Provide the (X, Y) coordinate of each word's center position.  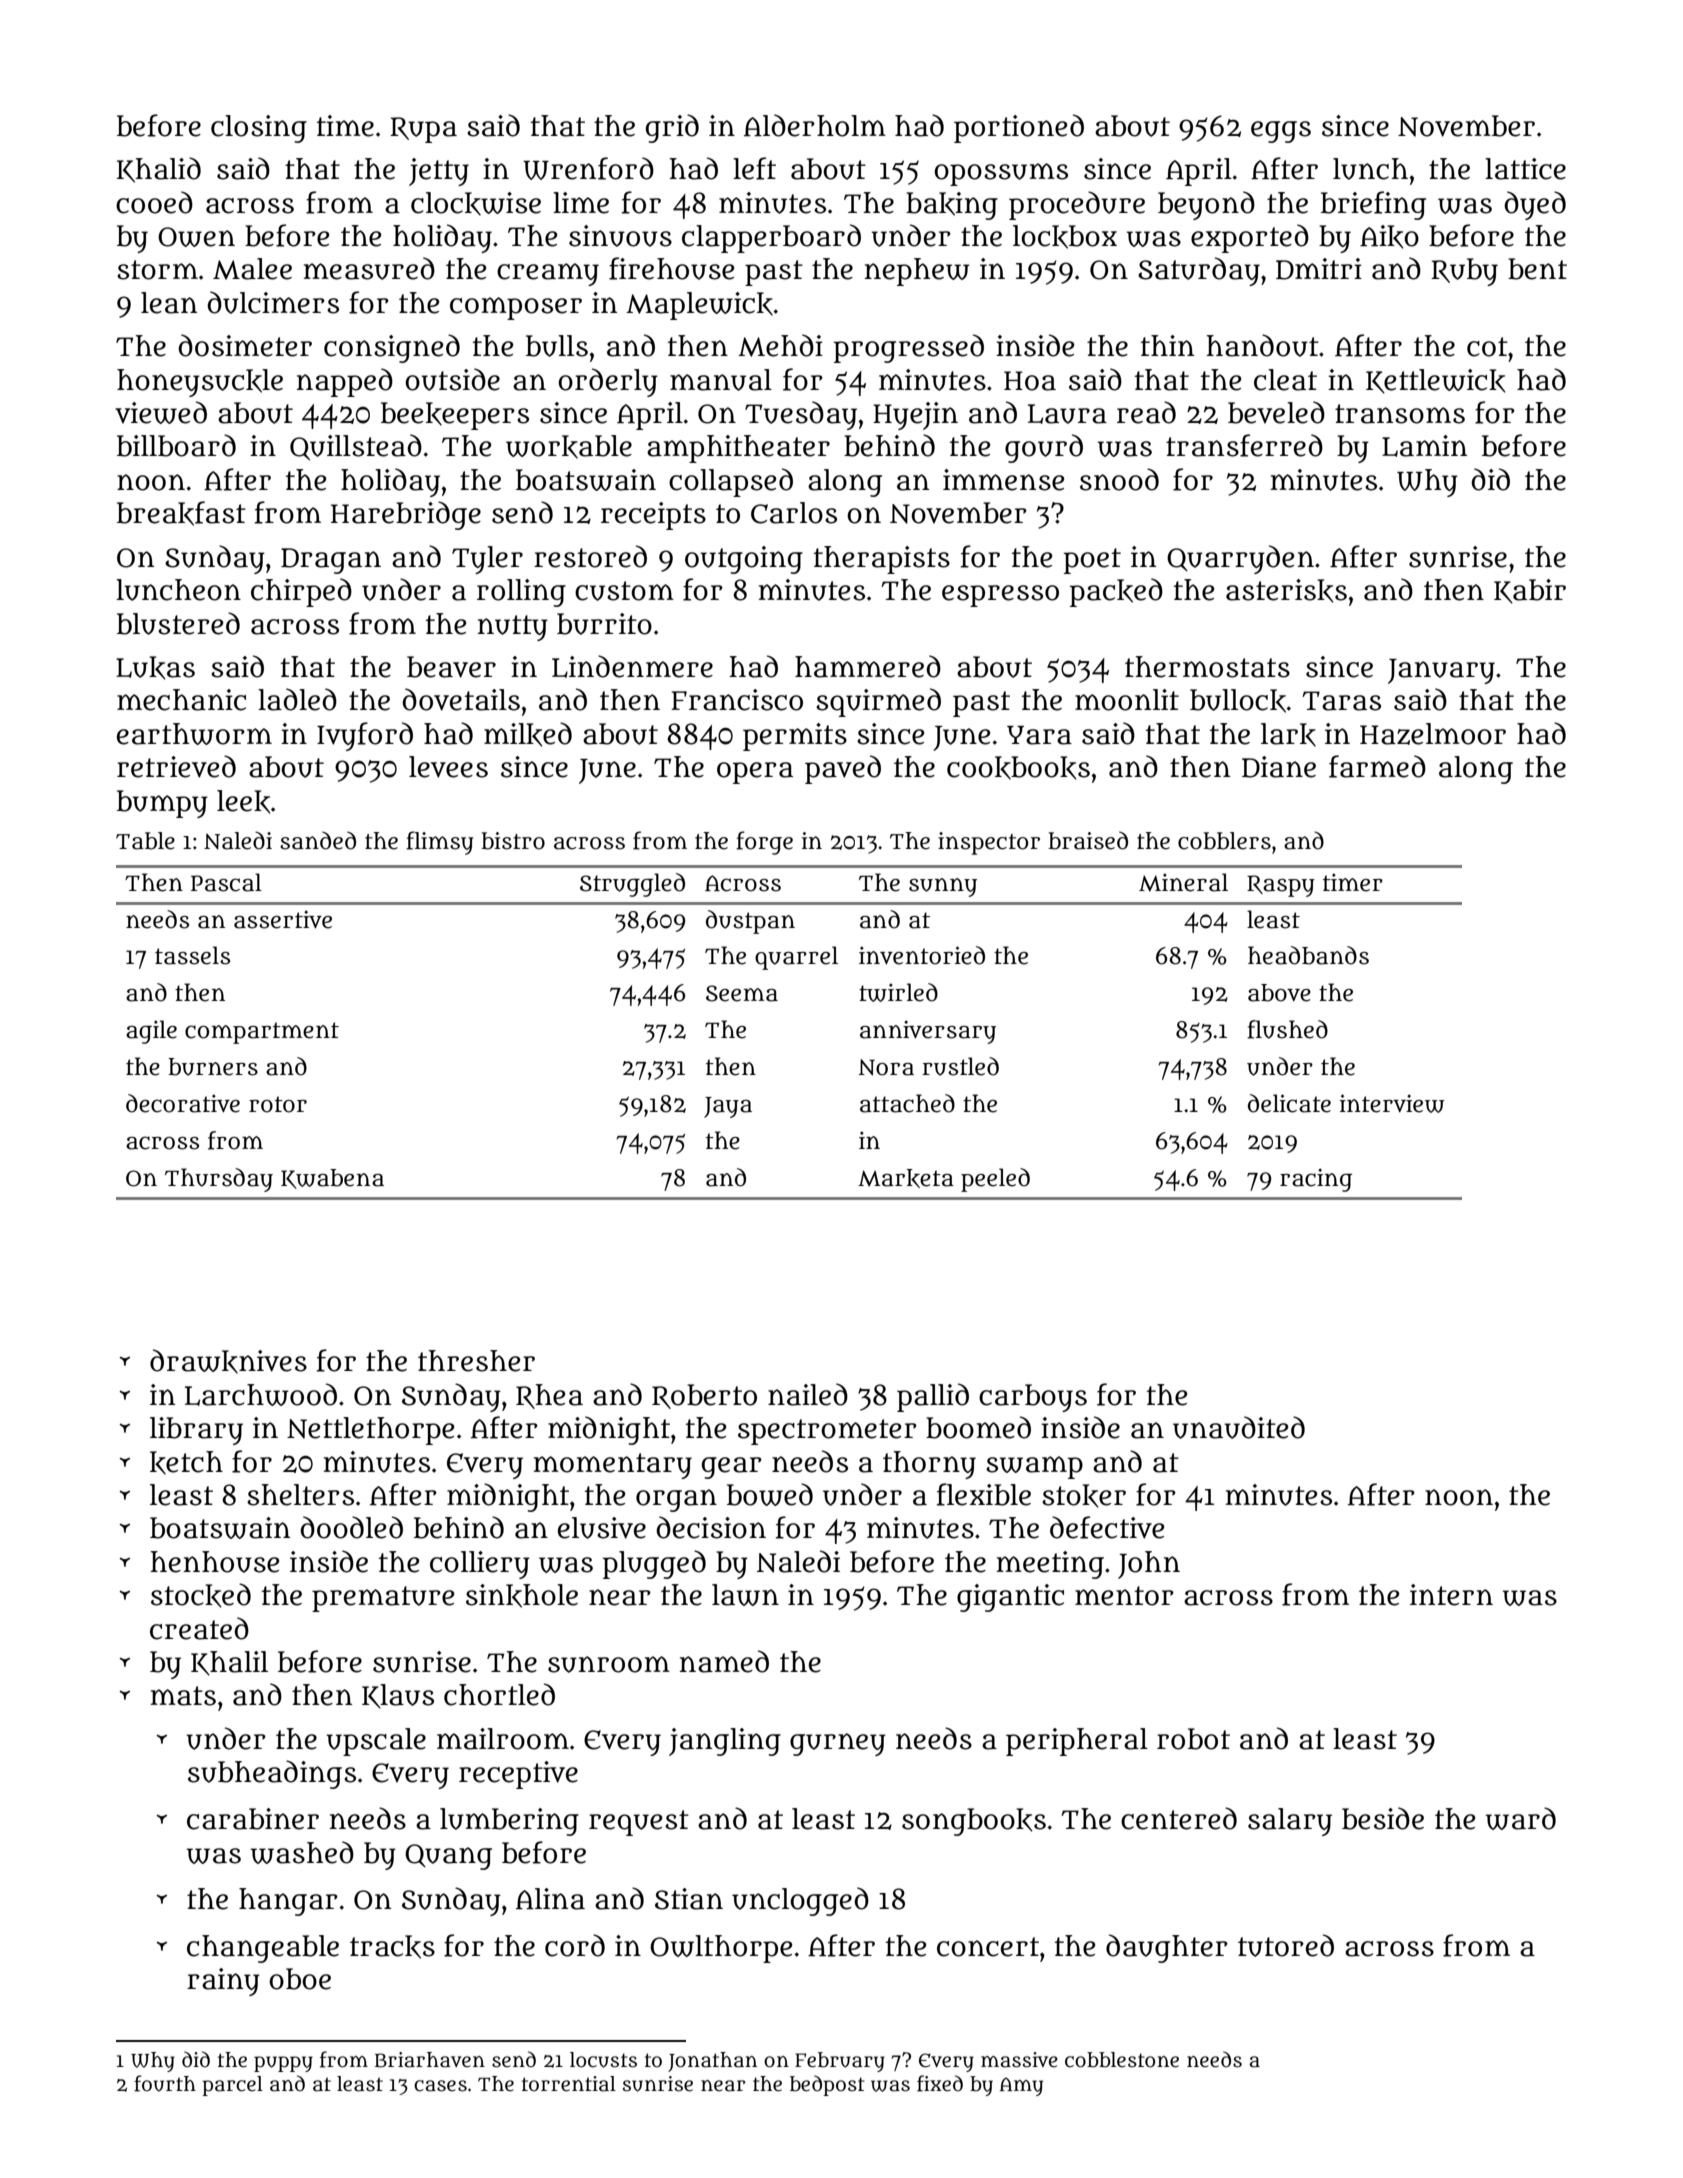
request (639, 1823)
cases (440, 2086)
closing (259, 129)
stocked (201, 1595)
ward (1521, 1818)
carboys (1033, 1398)
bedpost (827, 2085)
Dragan (331, 561)
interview (1392, 1103)
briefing (1373, 205)
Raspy (1281, 886)
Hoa (1030, 381)
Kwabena (332, 1179)
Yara (1039, 735)
